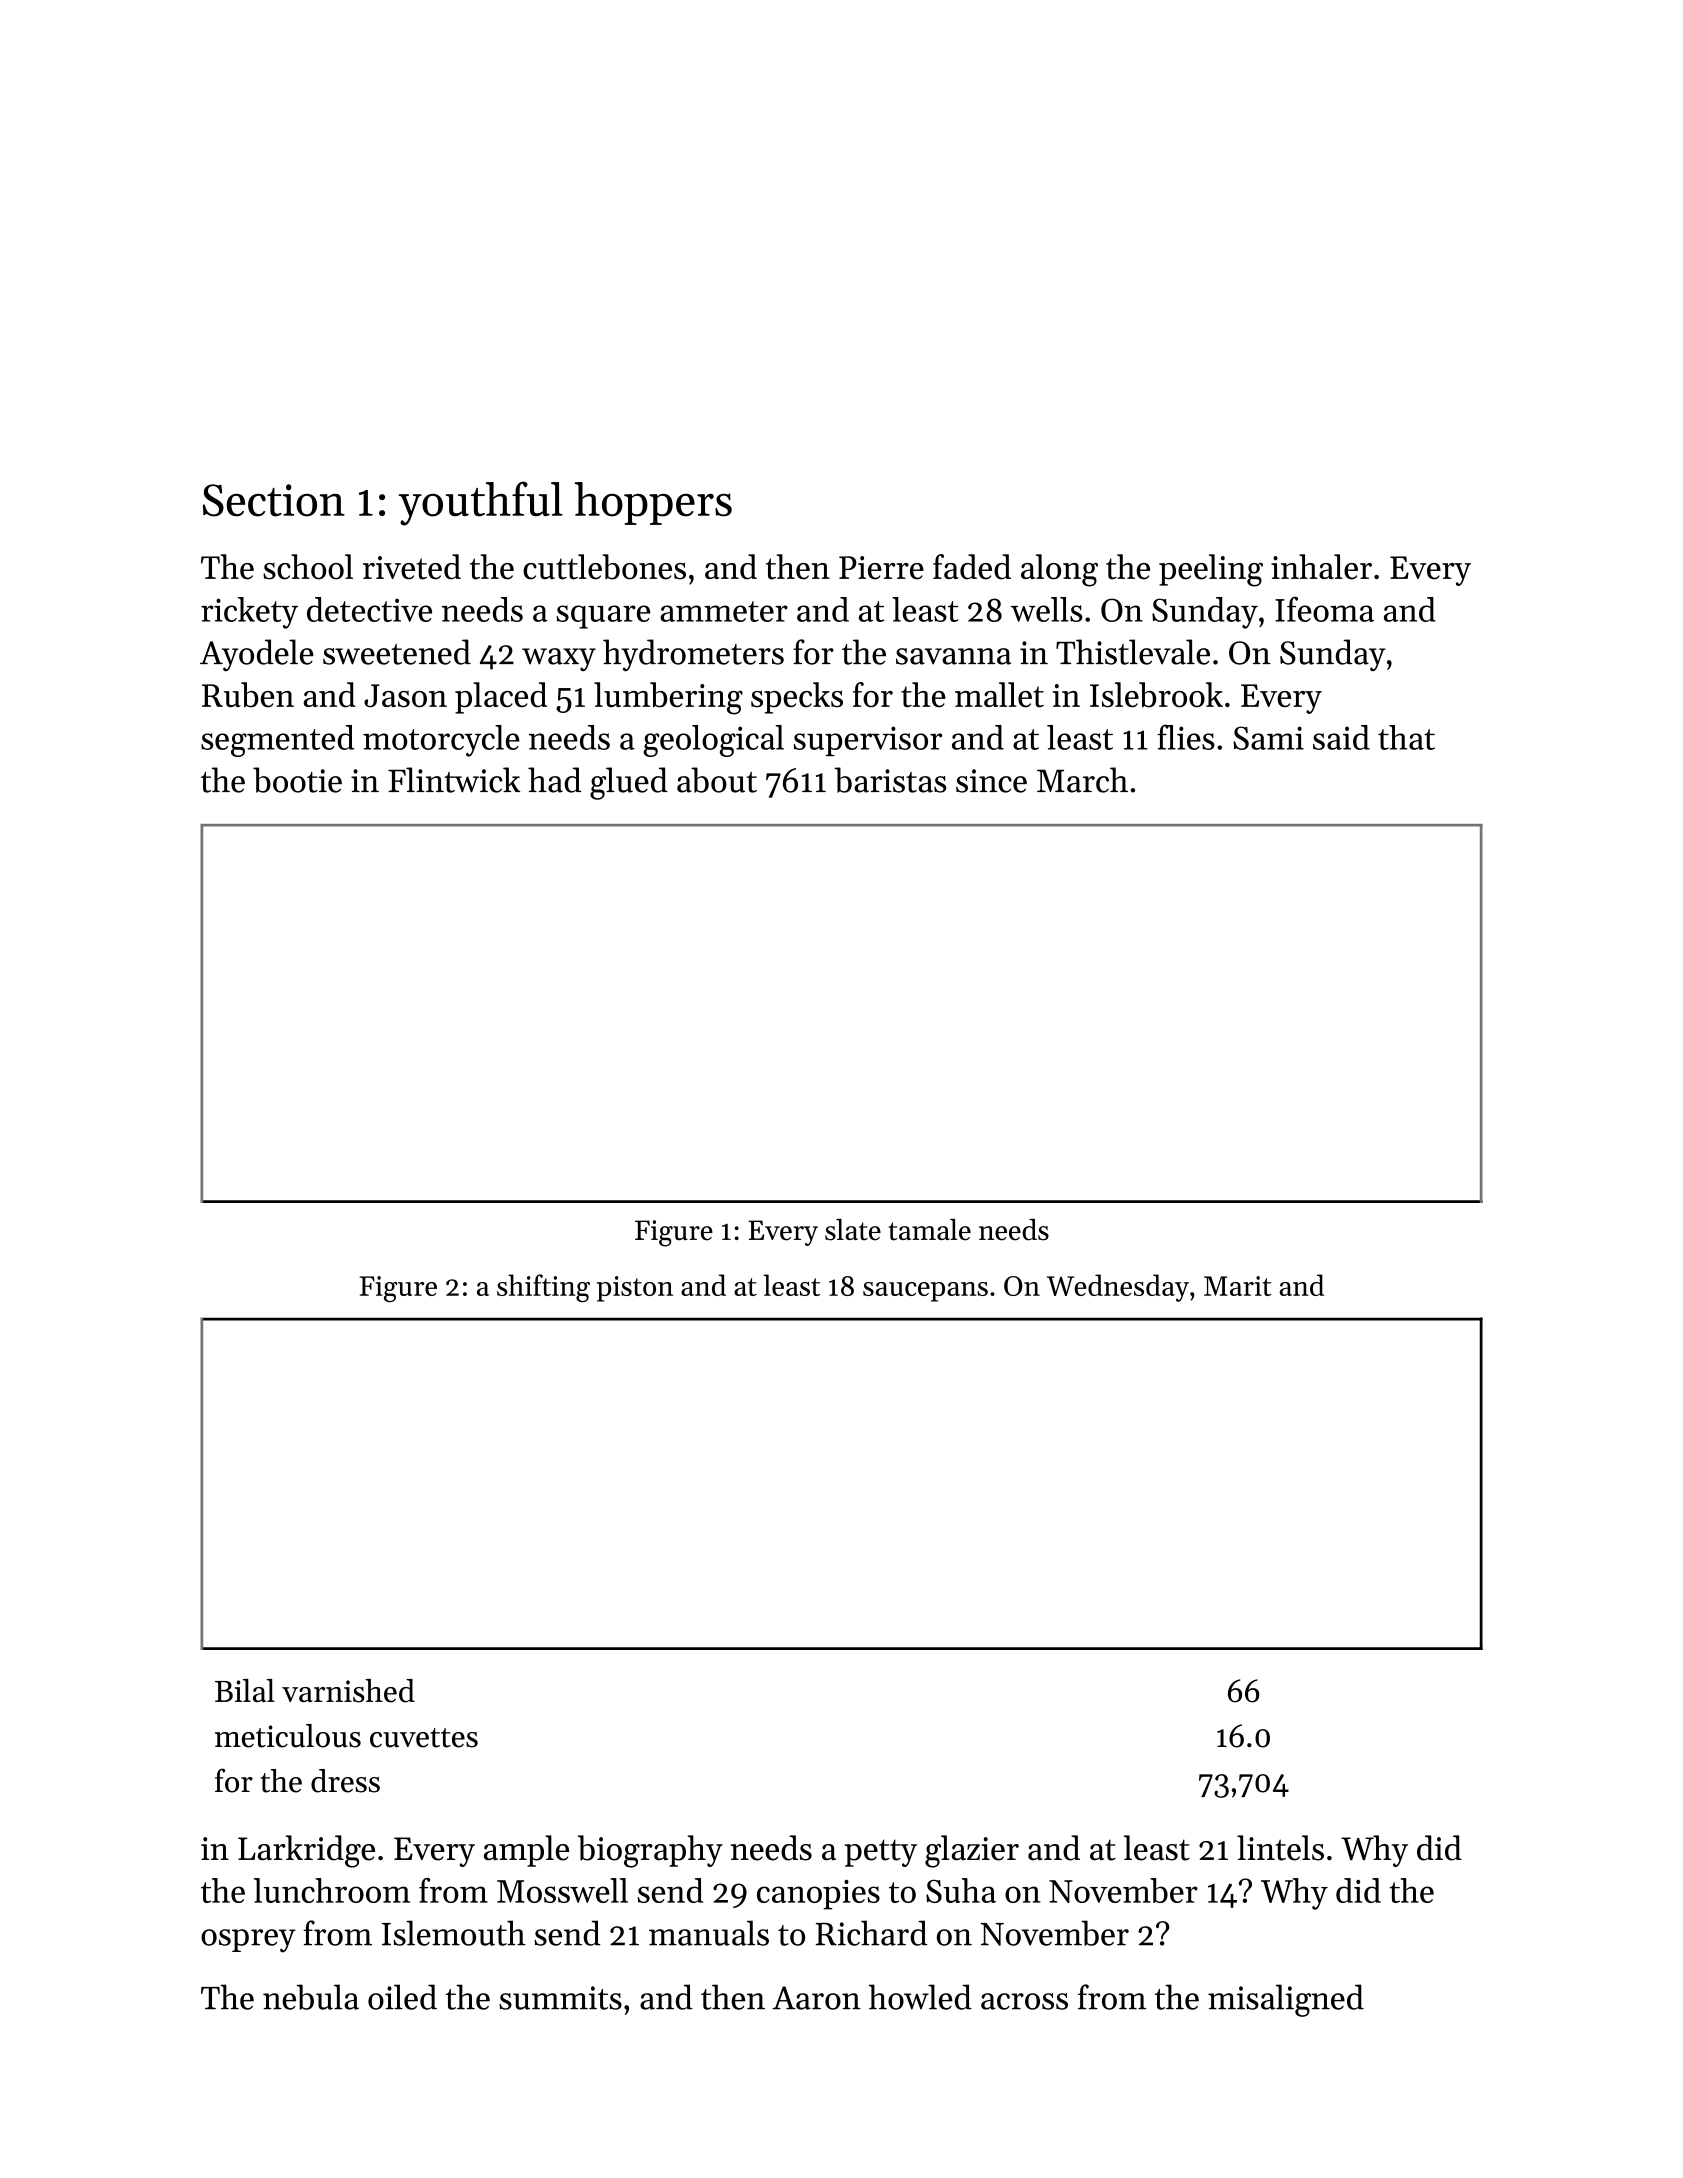 The image size is (1683, 2178). Describe the element at coordinates (1238, 1286) in the image. I see `Marit` at that location.
